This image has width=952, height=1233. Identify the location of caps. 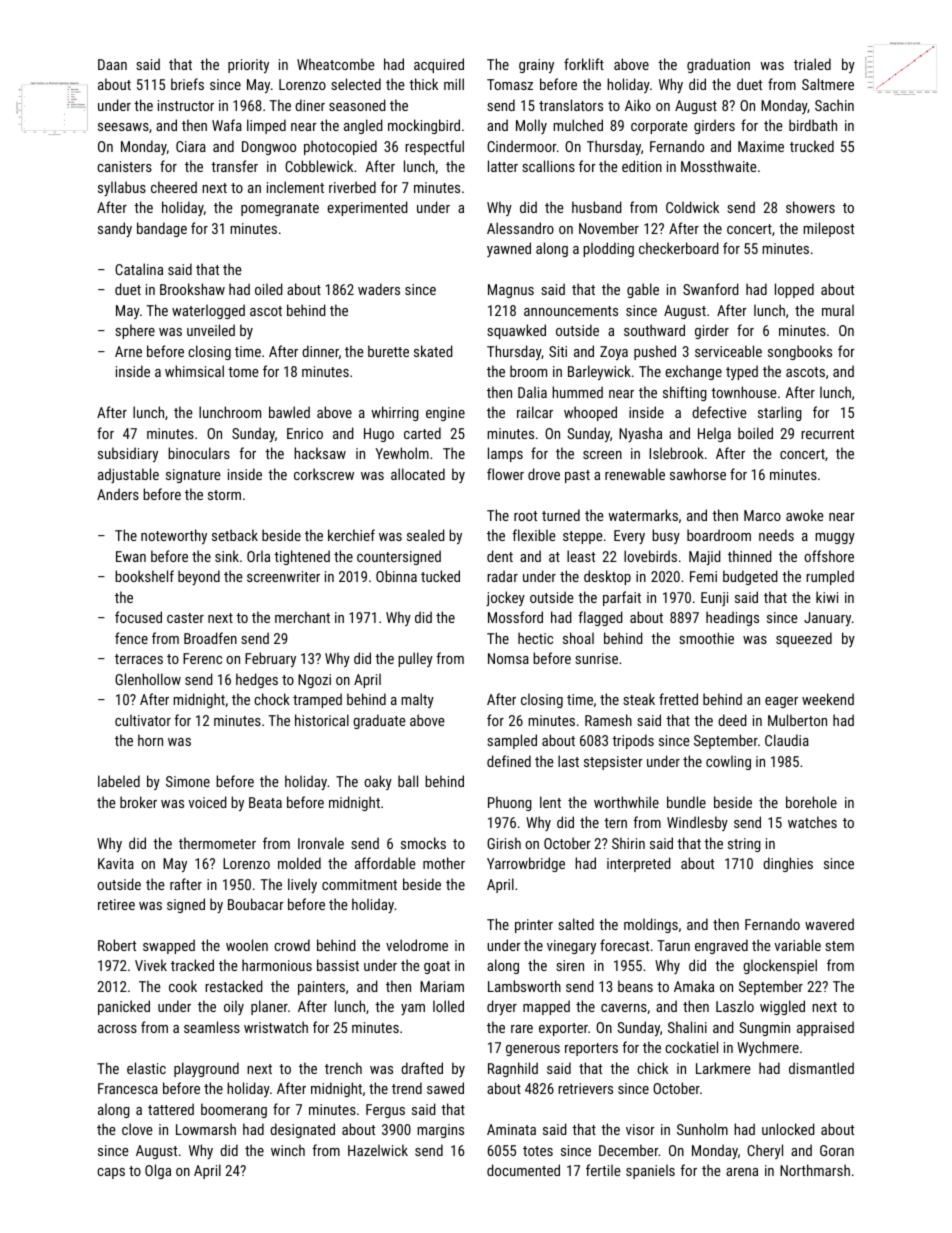
(111, 1173).
